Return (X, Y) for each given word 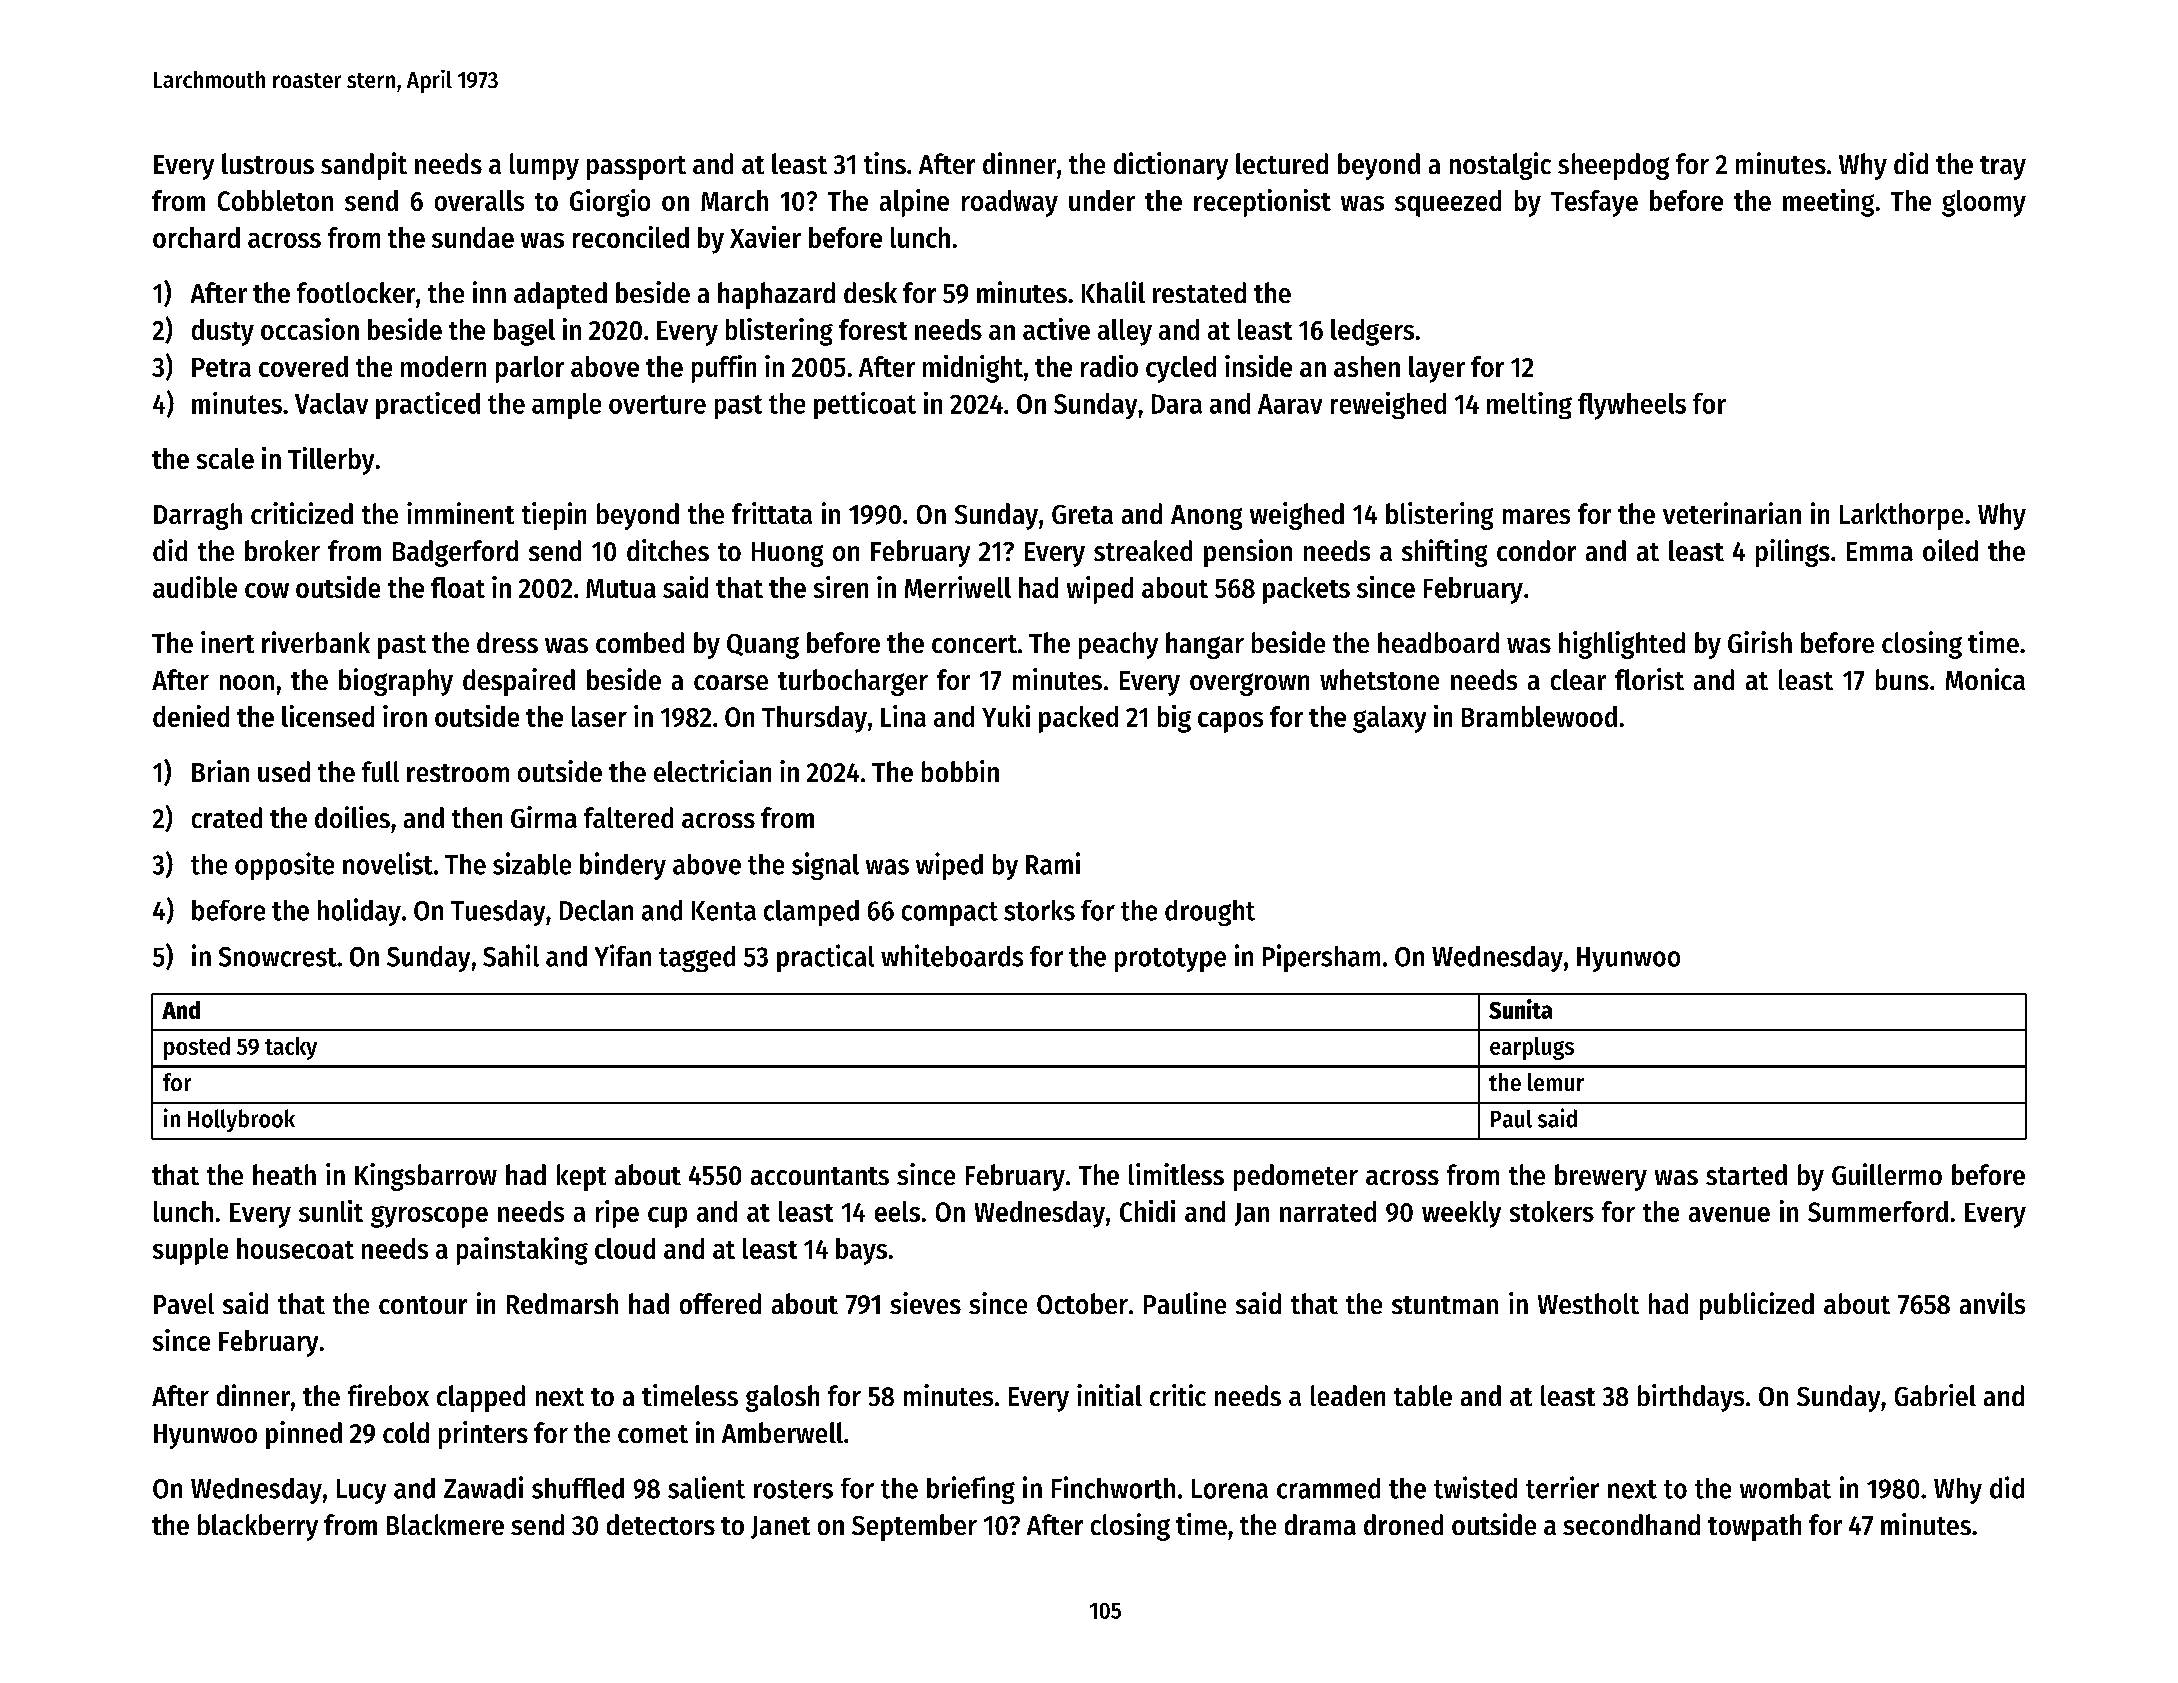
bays (861, 1251)
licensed (328, 716)
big (1174, 719)
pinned (304, 1435)
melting (1529, 405)
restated (1199, 292)
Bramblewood (1539, 716)
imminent (460, 513)
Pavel (184, 1303)
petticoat (865, 405)
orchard (196, 237)
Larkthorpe (1901, 516)
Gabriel (1935, 1395)
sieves (925, 1303)
